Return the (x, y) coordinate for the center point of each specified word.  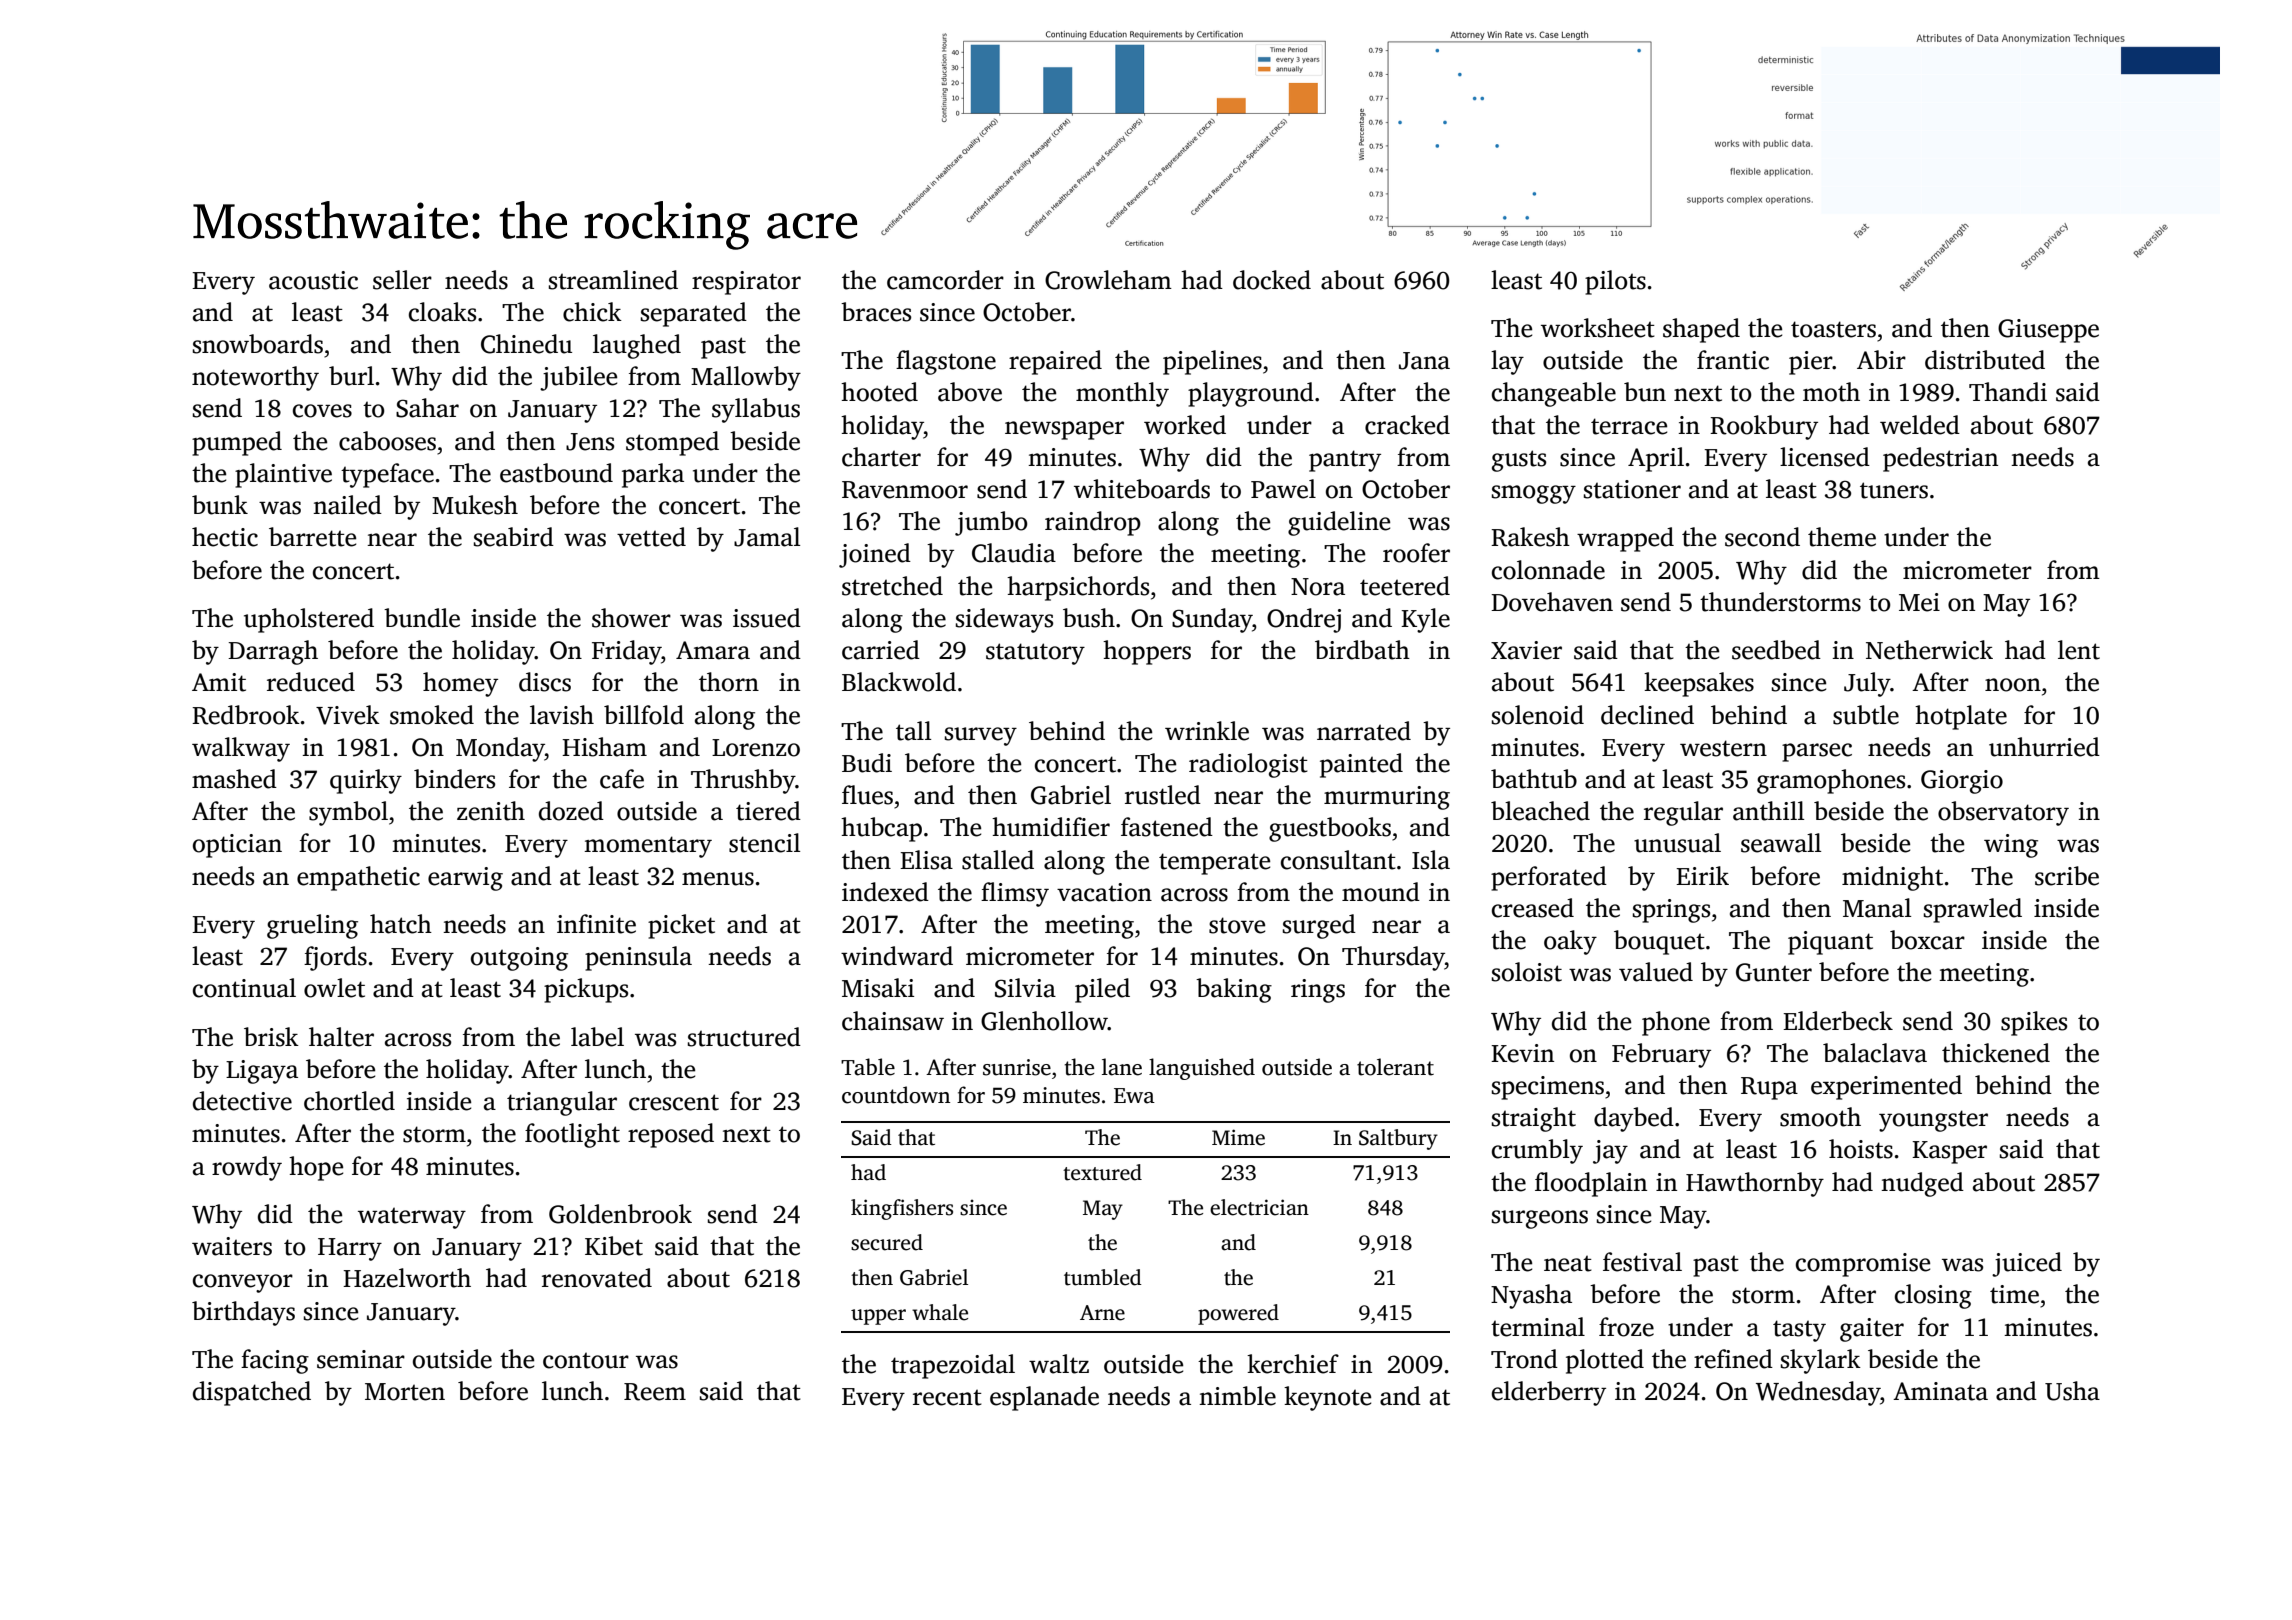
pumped (237, 443)
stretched (892, 586)
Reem (655, 1392)
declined (1647, 715)
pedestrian (1940, 459)
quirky (366, 781)
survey (981, 736)
